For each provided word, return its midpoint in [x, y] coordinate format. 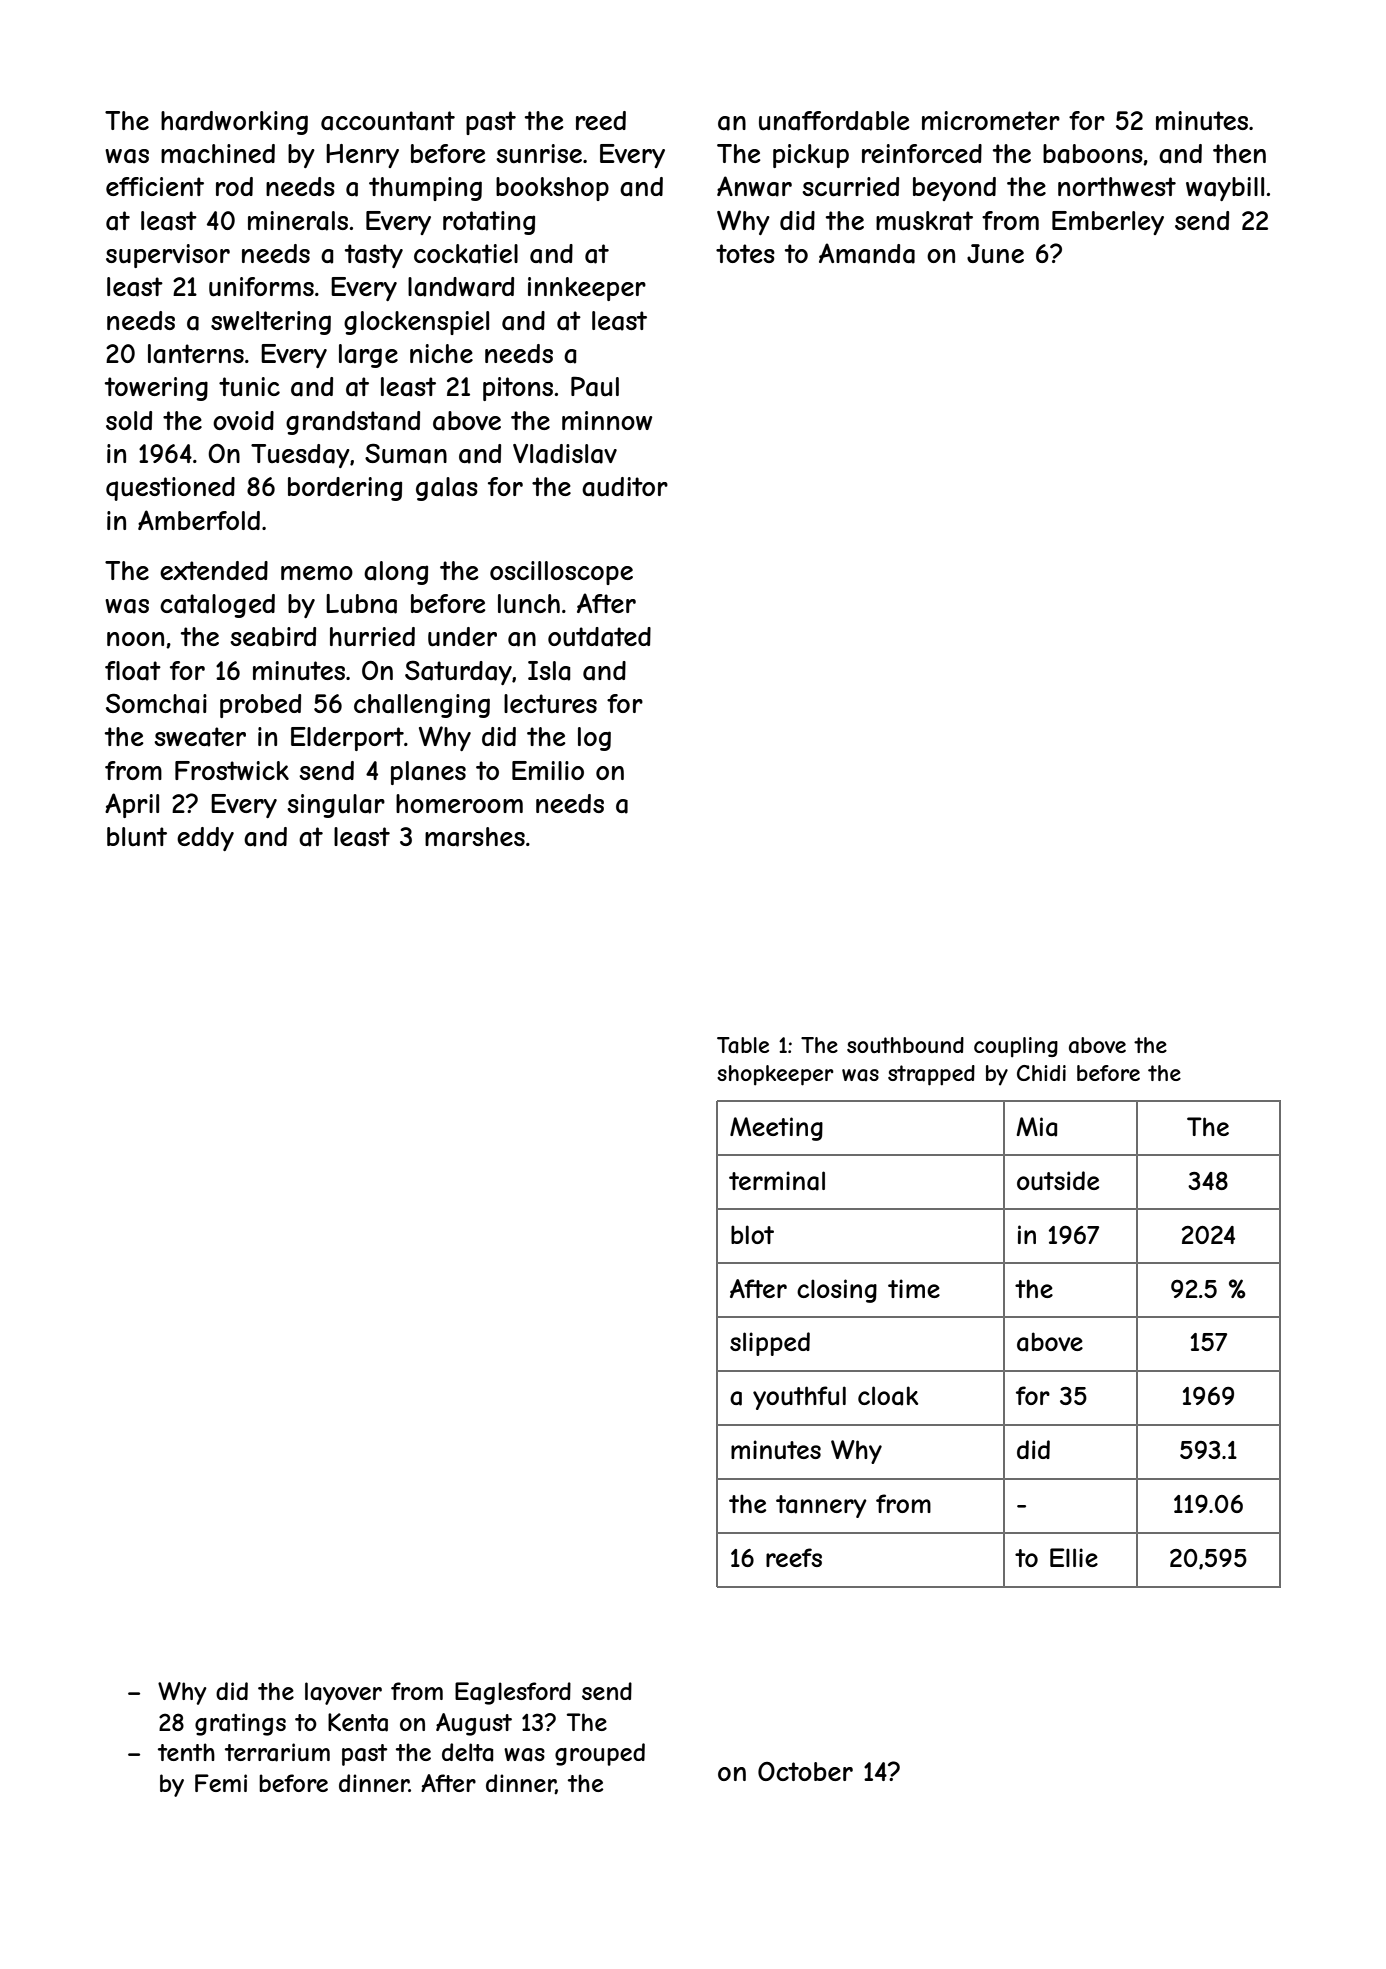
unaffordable [834, 121]
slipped [770, 1344]
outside [1058, 1181]
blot [752, 1234]
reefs [794, 1557]
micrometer [991, 120]
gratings [240, 1724]
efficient [155, 186]
